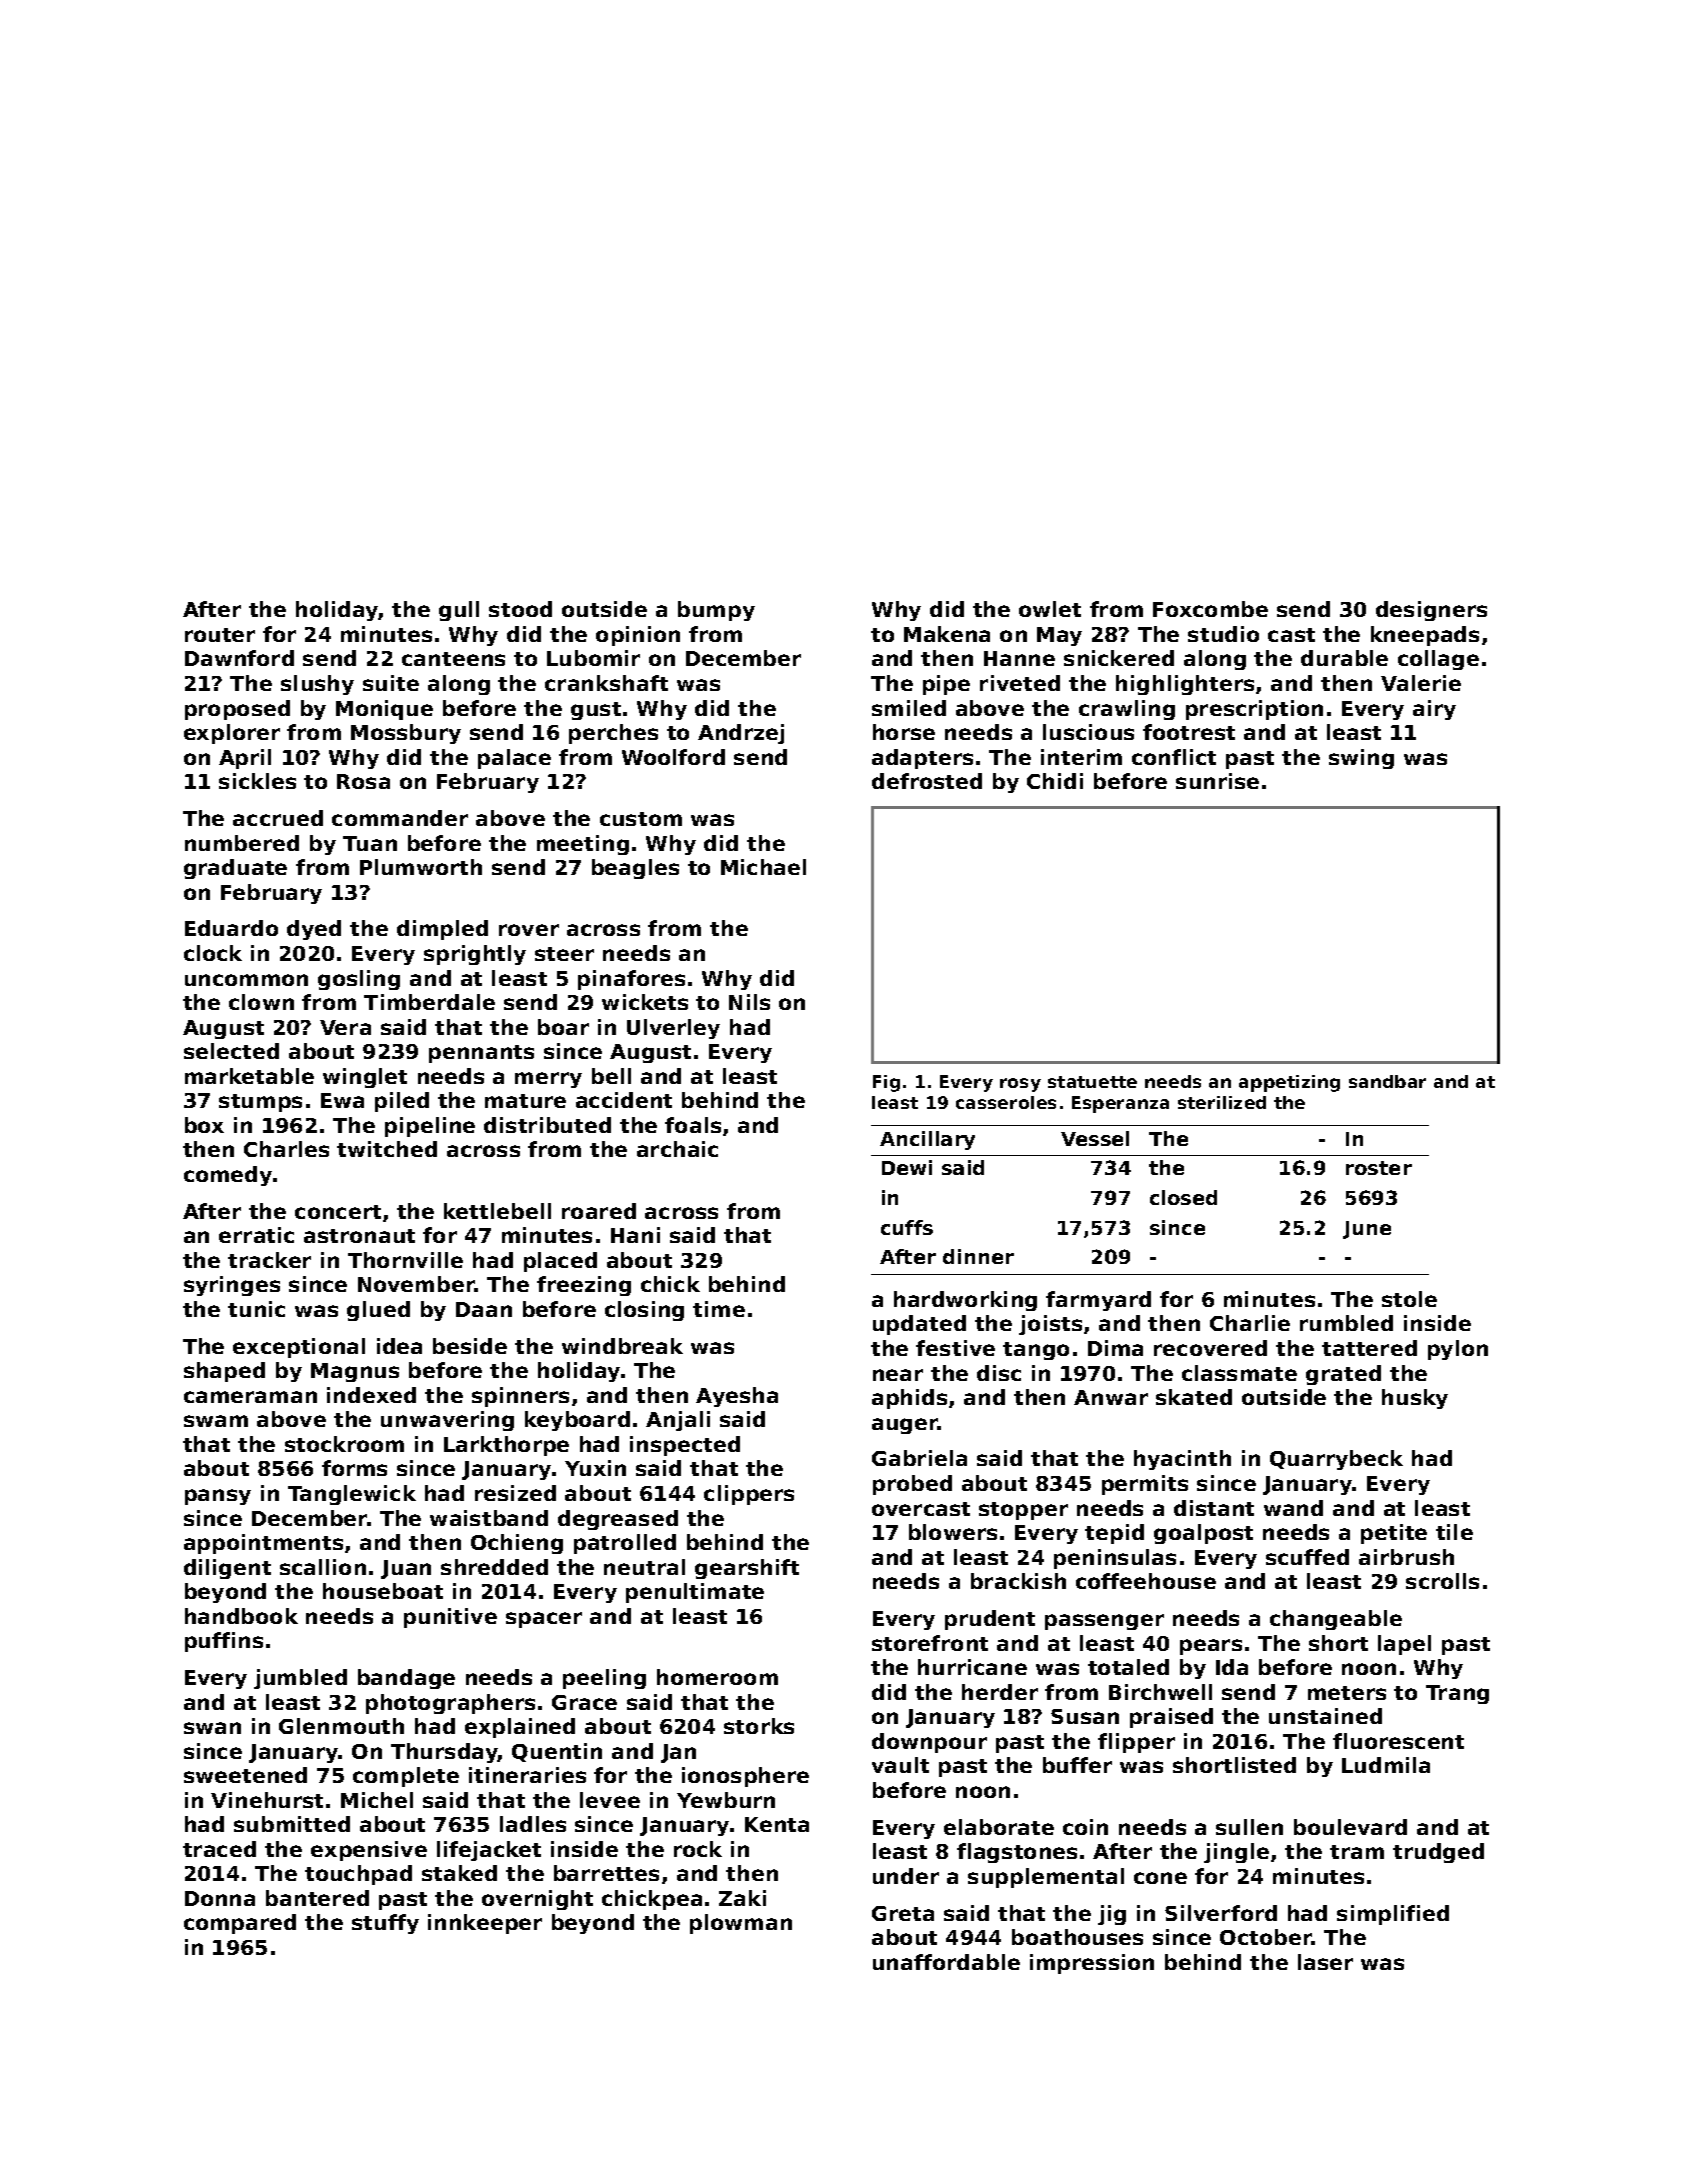 The height and width of the page is (2178, 1683). What do you see at coordinates (245, 759) in the page?
I see `April` at bounding box center [245, 759].
